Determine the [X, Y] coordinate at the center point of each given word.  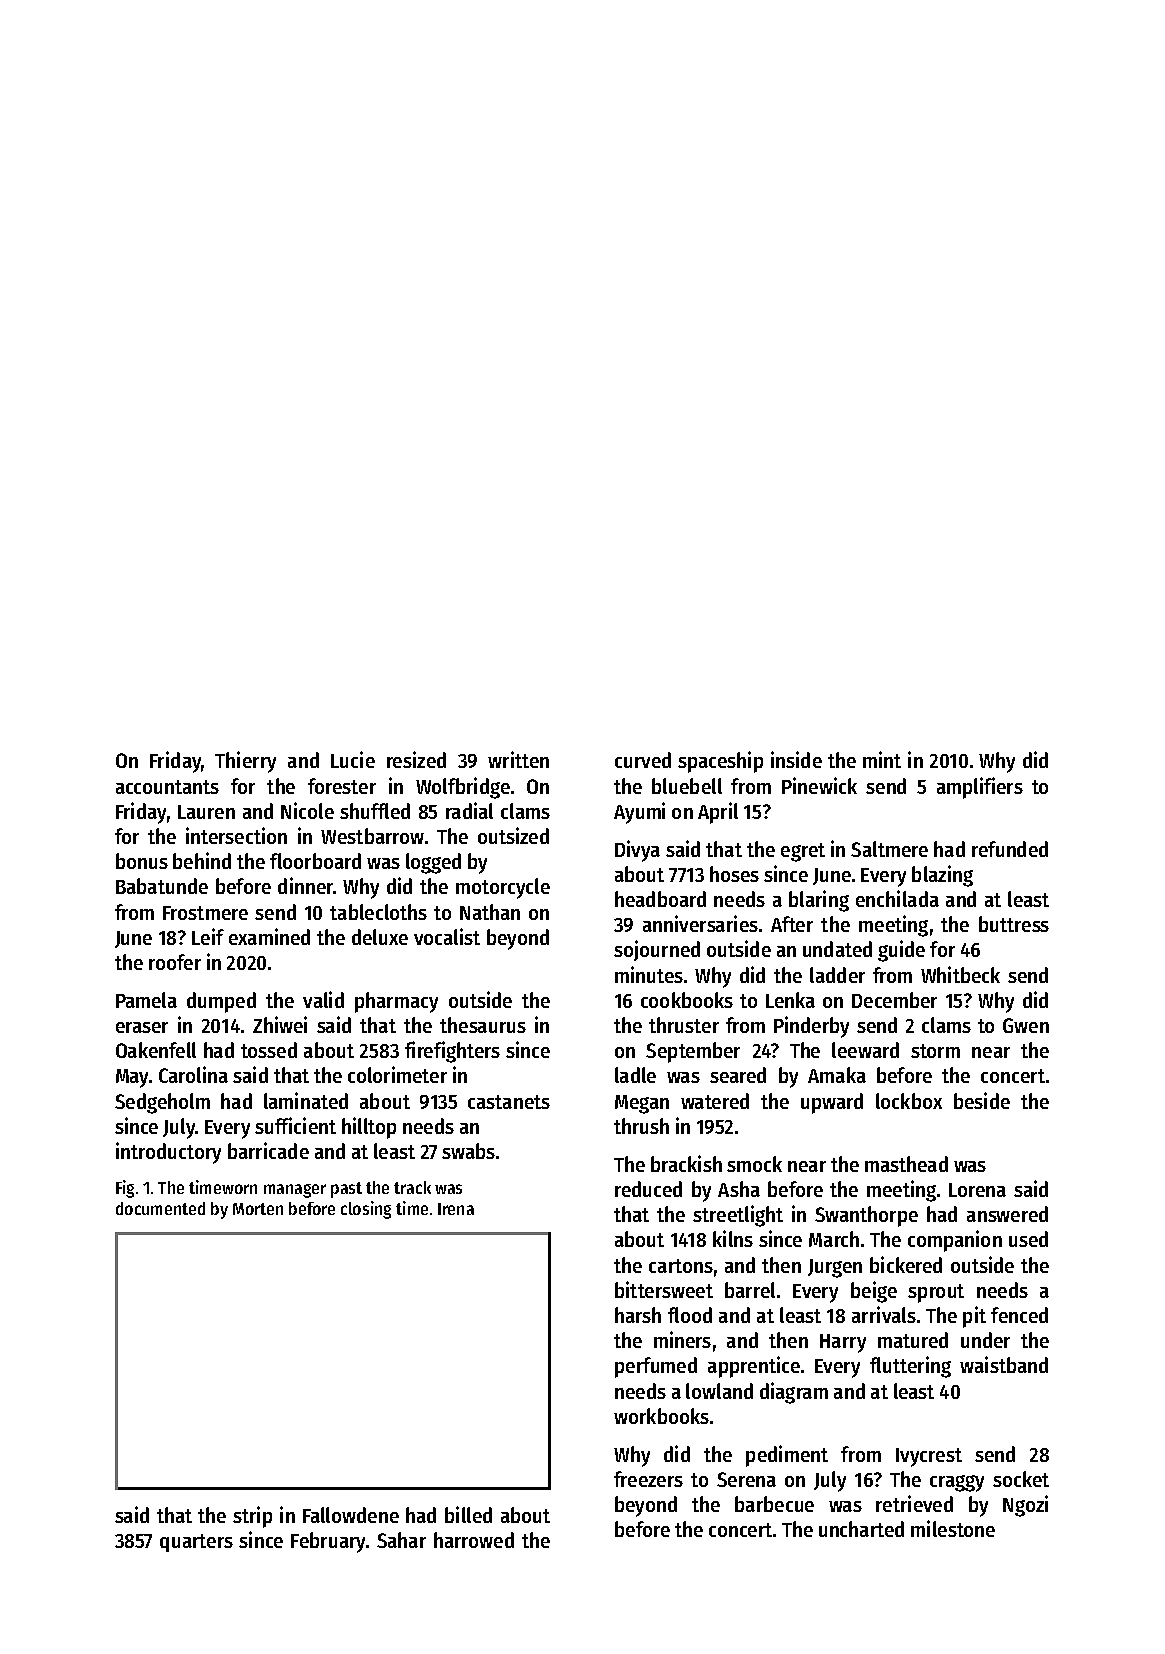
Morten [258, 1209]
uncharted [861, 1529]
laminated [306, 1100]
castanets [509, 1102]
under [985, 1340]
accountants [167, 787]
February [329, 1542]
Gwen [1026, 1025]
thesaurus [483, 1025]
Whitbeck [960, 974]
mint [882, 759]
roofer [175, 962]
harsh [638, 1315]
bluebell [687, 786]
